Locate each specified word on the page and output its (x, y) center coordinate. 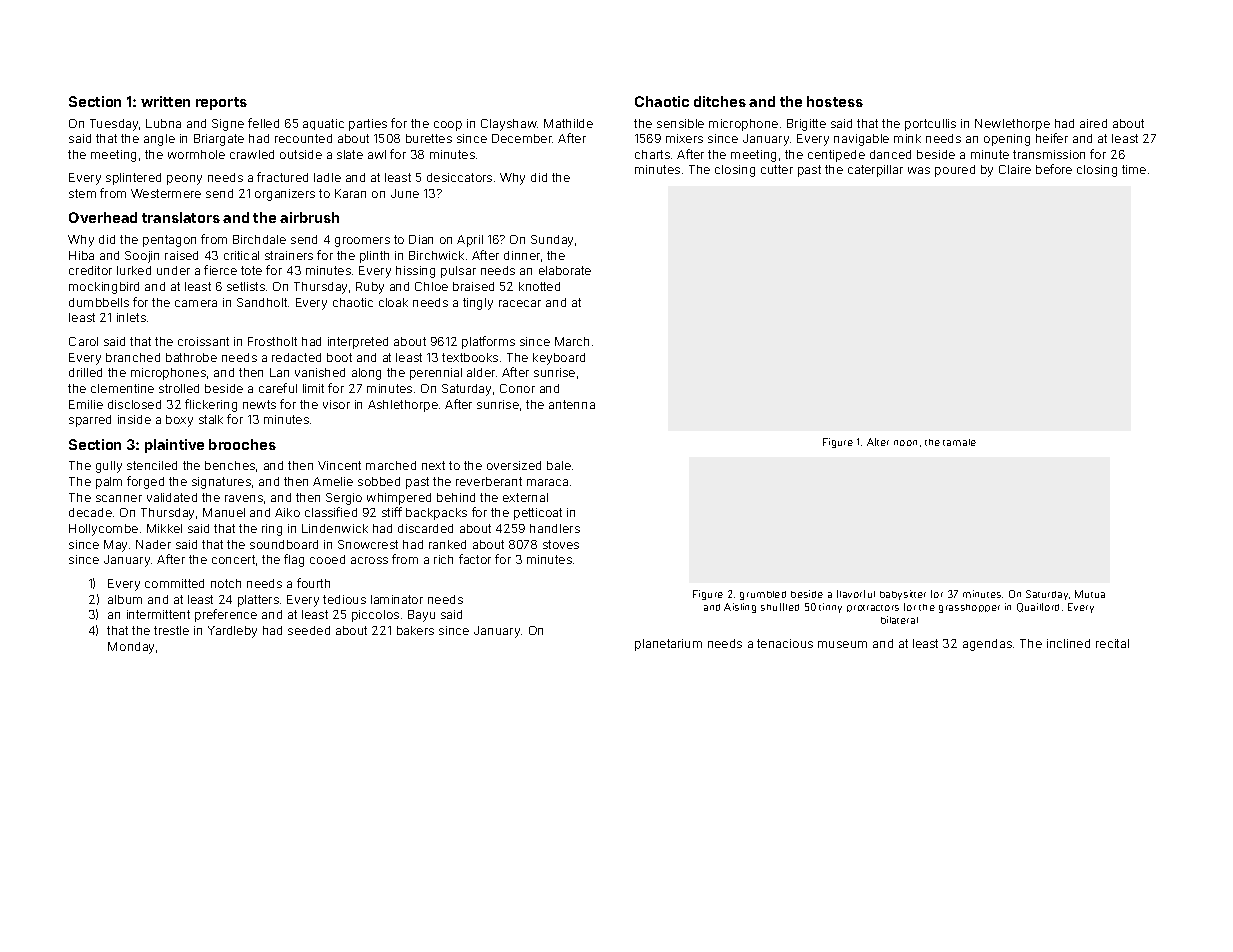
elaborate (565, 270)
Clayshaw (509, 125)
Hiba (81, 255)
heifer (1052, 138)
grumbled (763, 595)
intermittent (158, 614)
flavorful (856, 594)
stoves (561, 544)
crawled (252, 154)
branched (133, 357)
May (115, 546)
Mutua (1090, 594)
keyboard (559, 359)
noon (905, 443)
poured (955, 171)
